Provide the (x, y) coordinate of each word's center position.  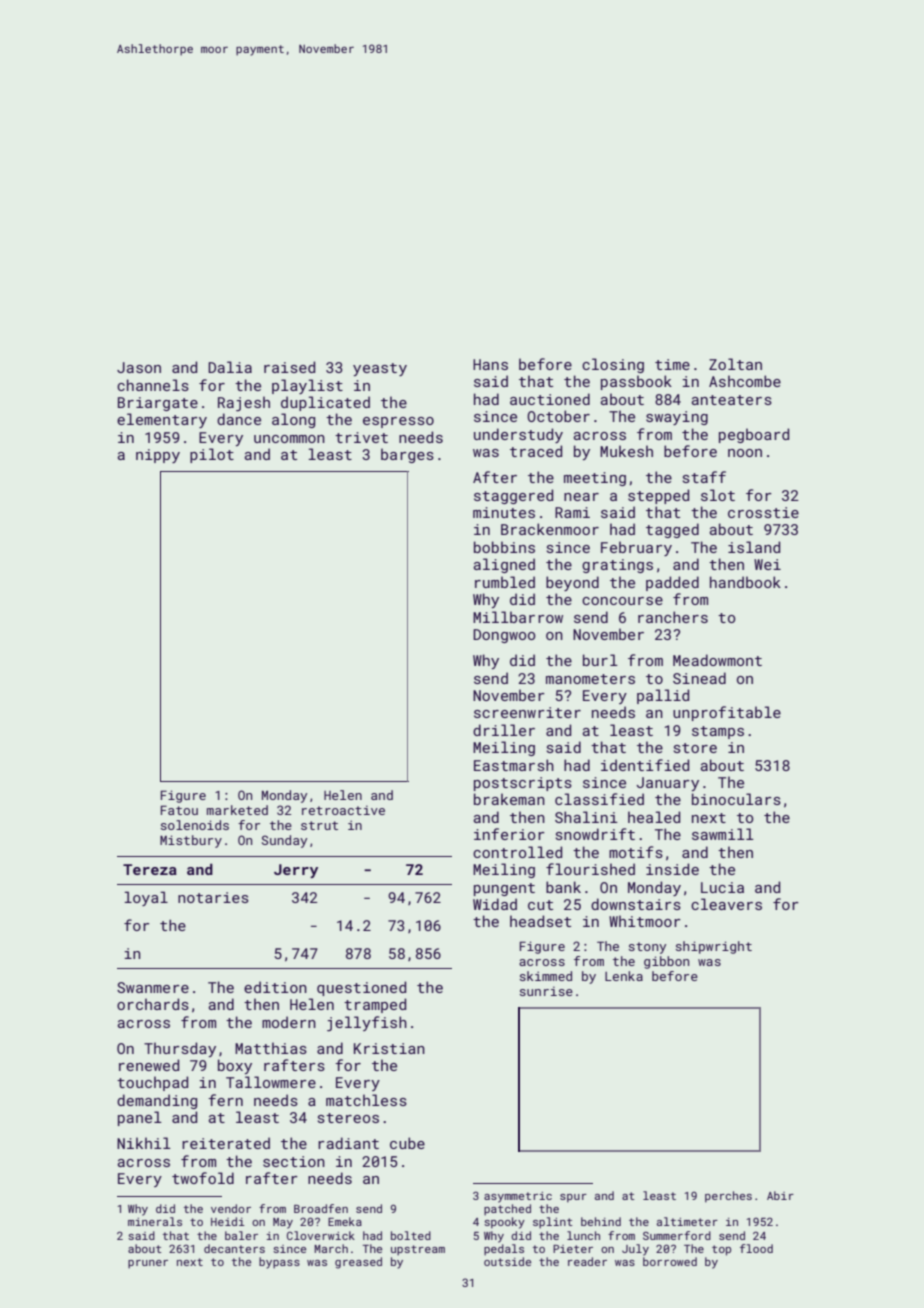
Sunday (284, 841)
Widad (495, 904)
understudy (518, 435)
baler (241, 1235)
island (754, 547)
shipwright (714, 947)
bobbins (504, 547)
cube (407, 1143)
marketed (237, 810)
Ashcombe (745, 381)
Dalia (230, 367)
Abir (780, 1195)
